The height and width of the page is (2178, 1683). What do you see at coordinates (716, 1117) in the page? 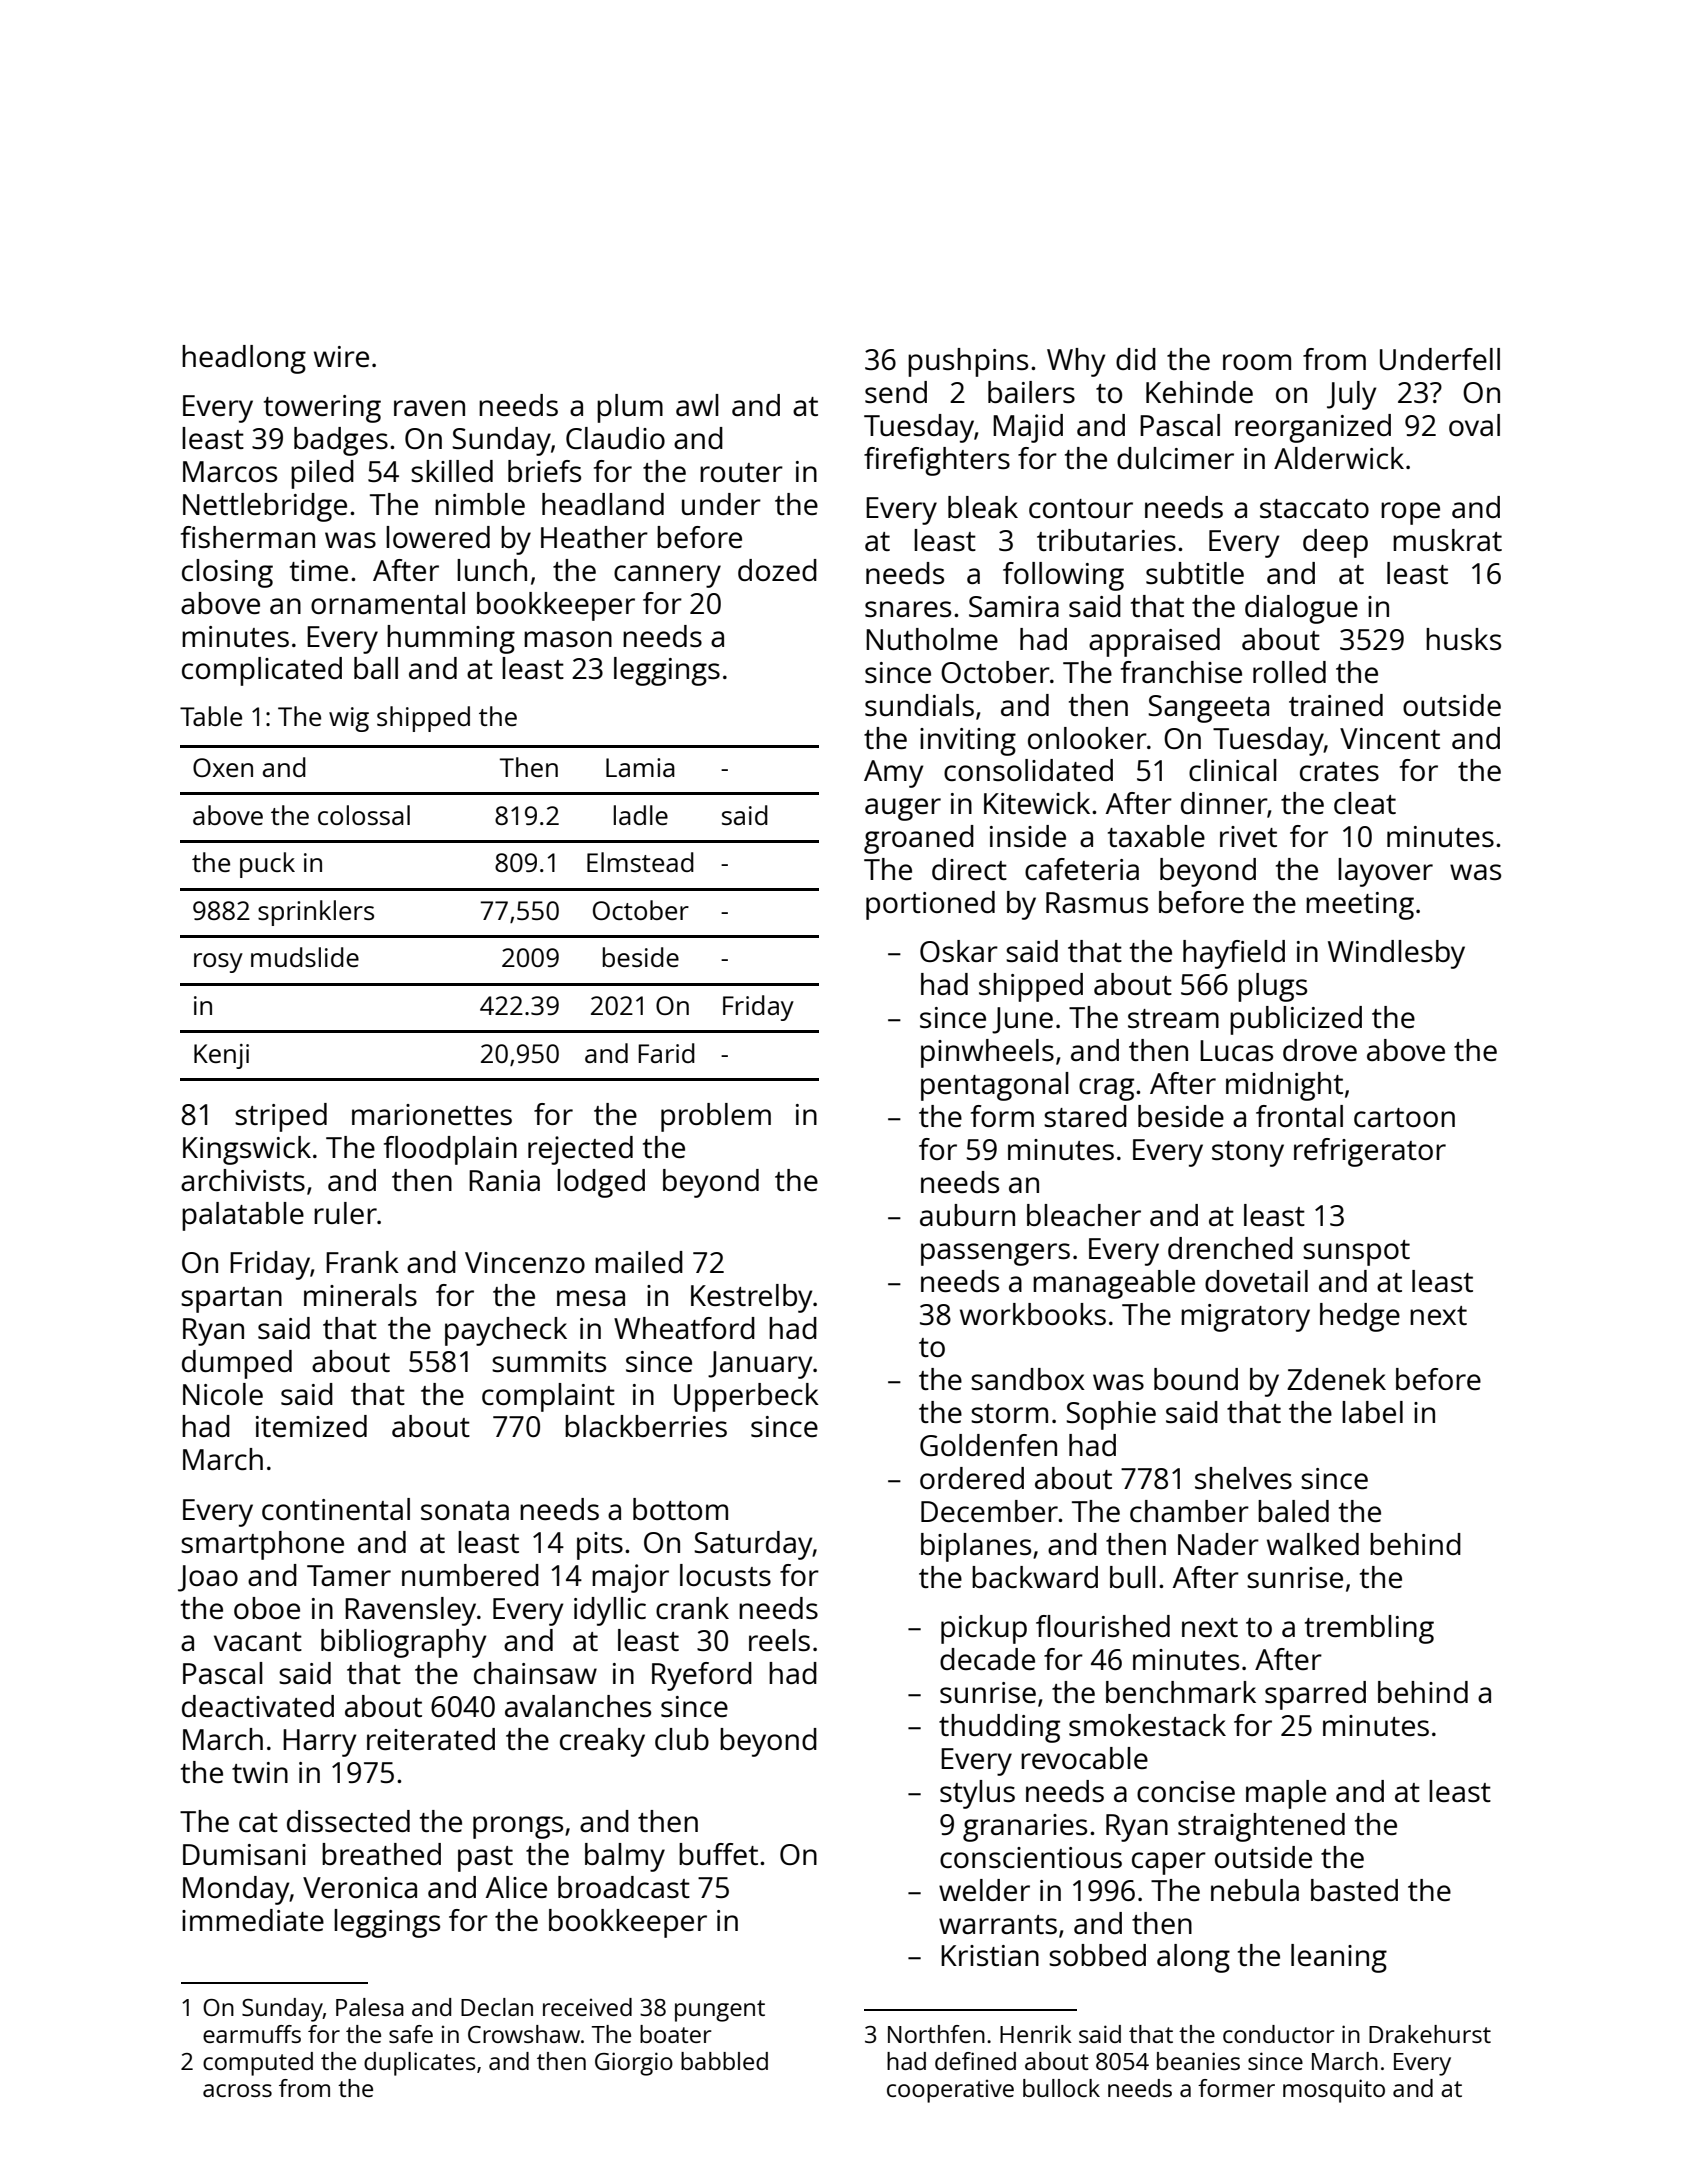
I see `problem` at bounding box center [716, 1117].
